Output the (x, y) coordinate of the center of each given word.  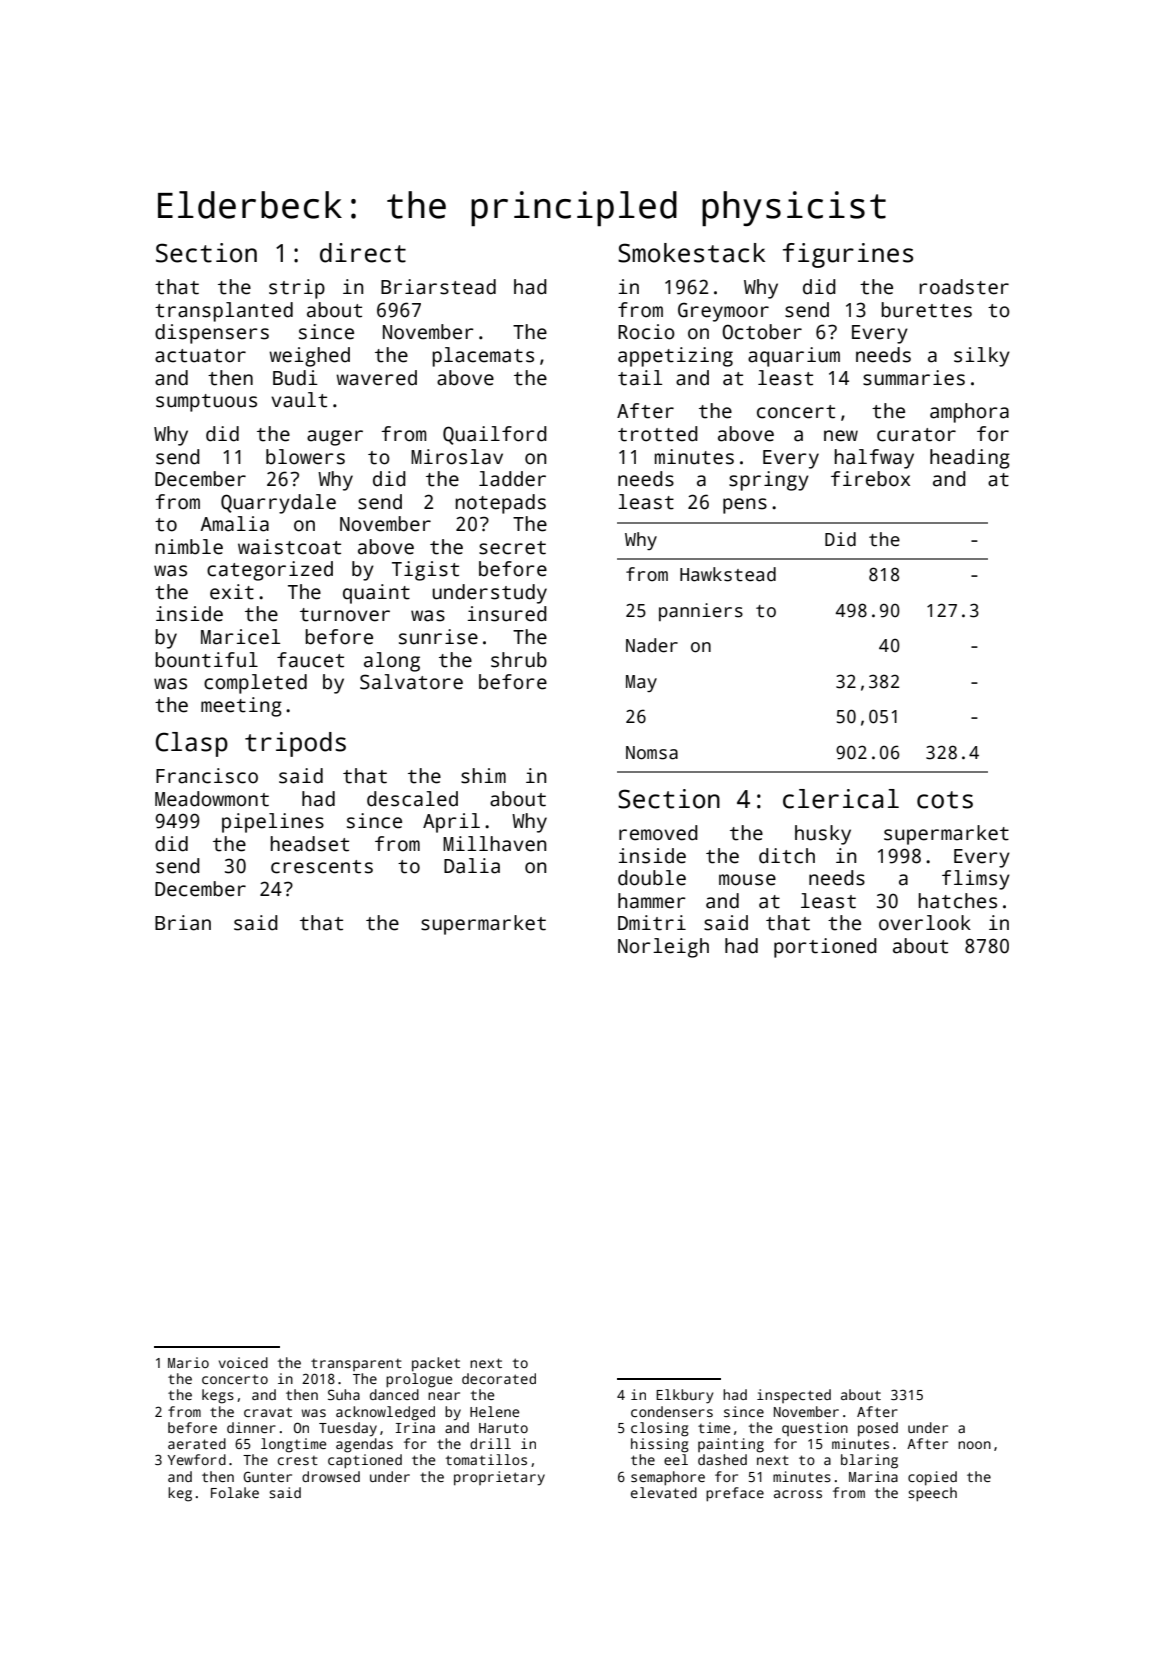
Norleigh (663, 948)
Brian (183, 923)
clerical (841, 799)
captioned (365, 1461)
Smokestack (691, 253)
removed (658, 833)
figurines (848, 255)
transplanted (224, 312)
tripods (295, 744)
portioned (825, 948)
